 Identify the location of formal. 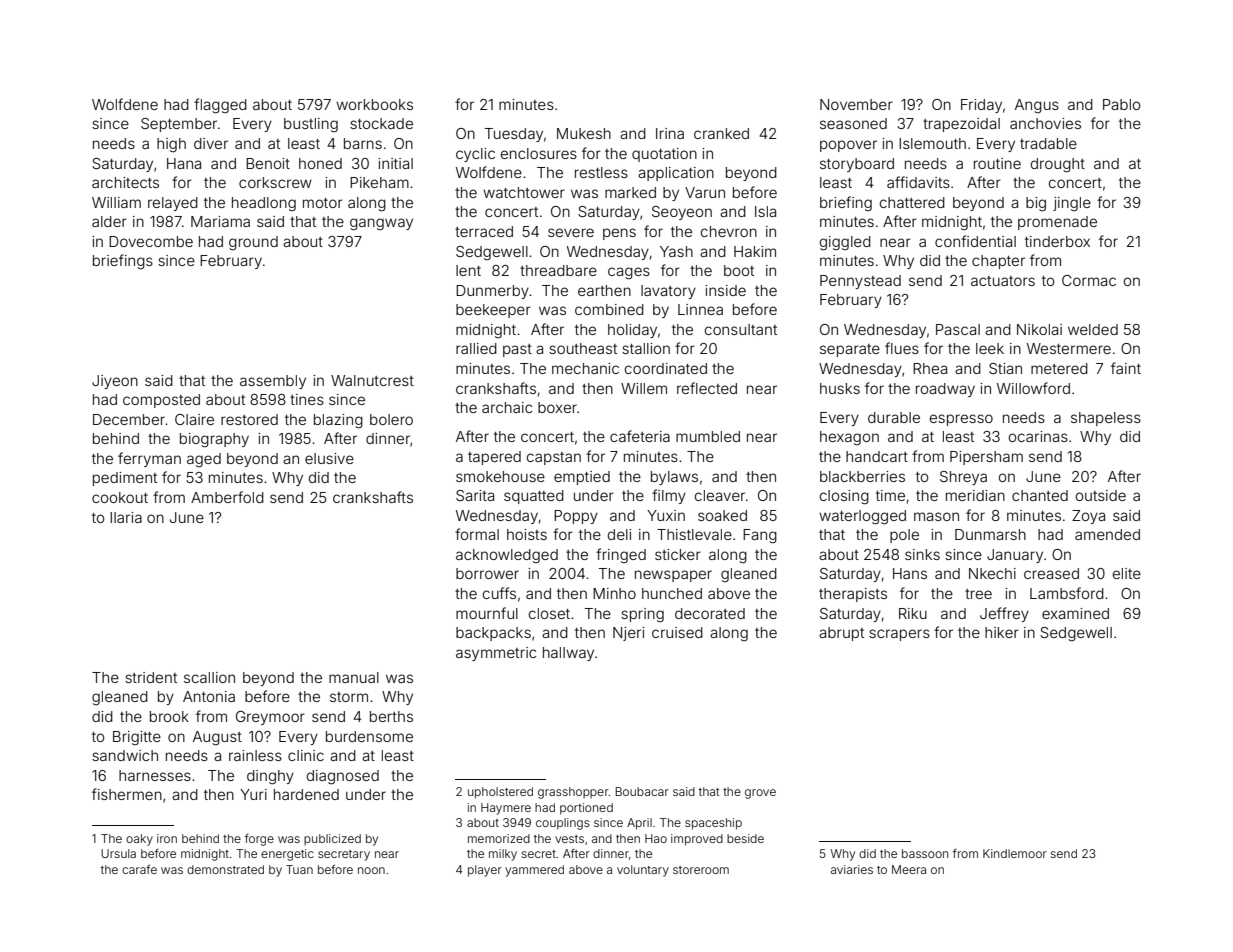
(477, 534).
